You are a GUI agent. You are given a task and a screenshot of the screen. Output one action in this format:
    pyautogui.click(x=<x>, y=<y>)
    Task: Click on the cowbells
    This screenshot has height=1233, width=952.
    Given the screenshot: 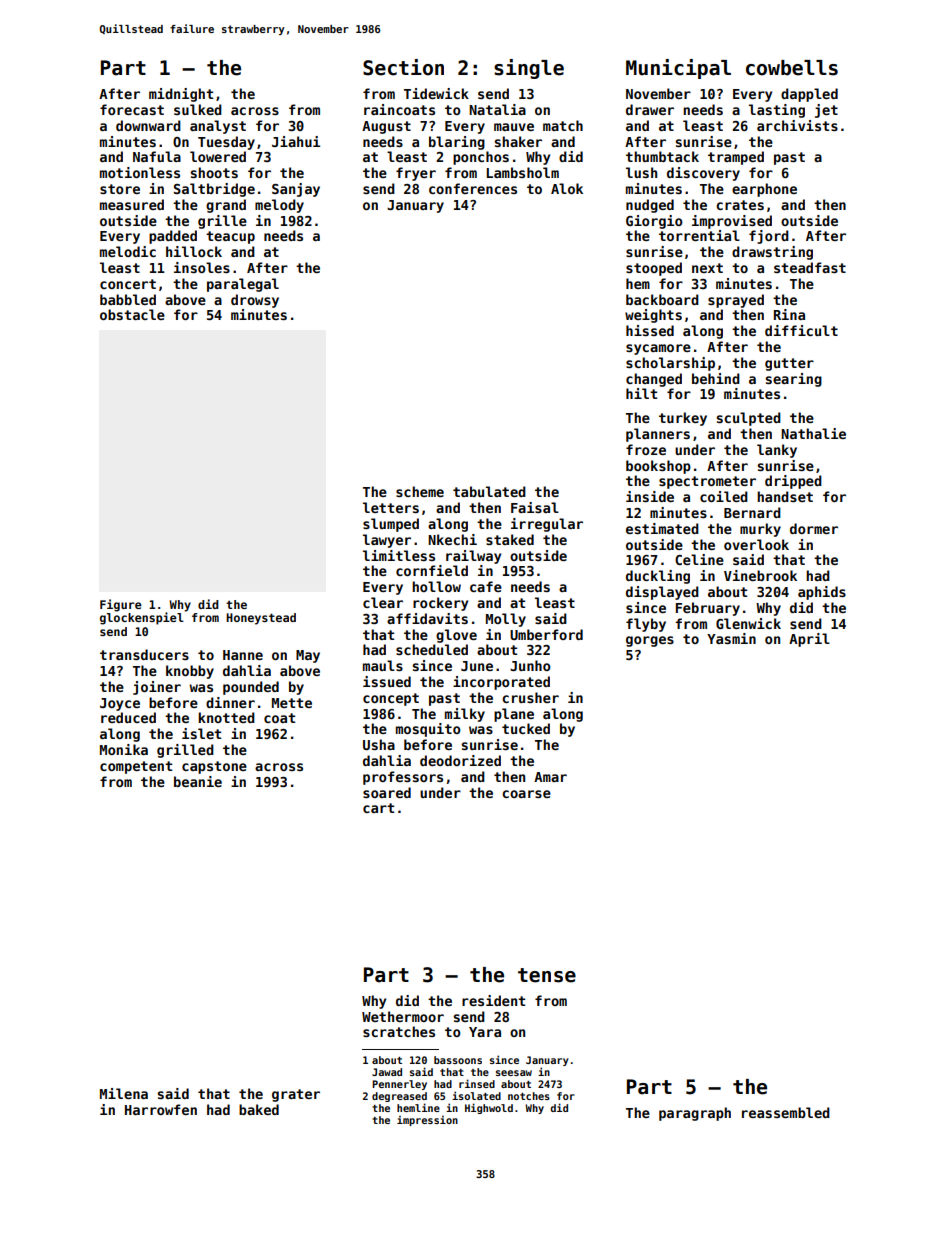 What is the action you would take?
    pyautogui.click(x=792, y=68)
